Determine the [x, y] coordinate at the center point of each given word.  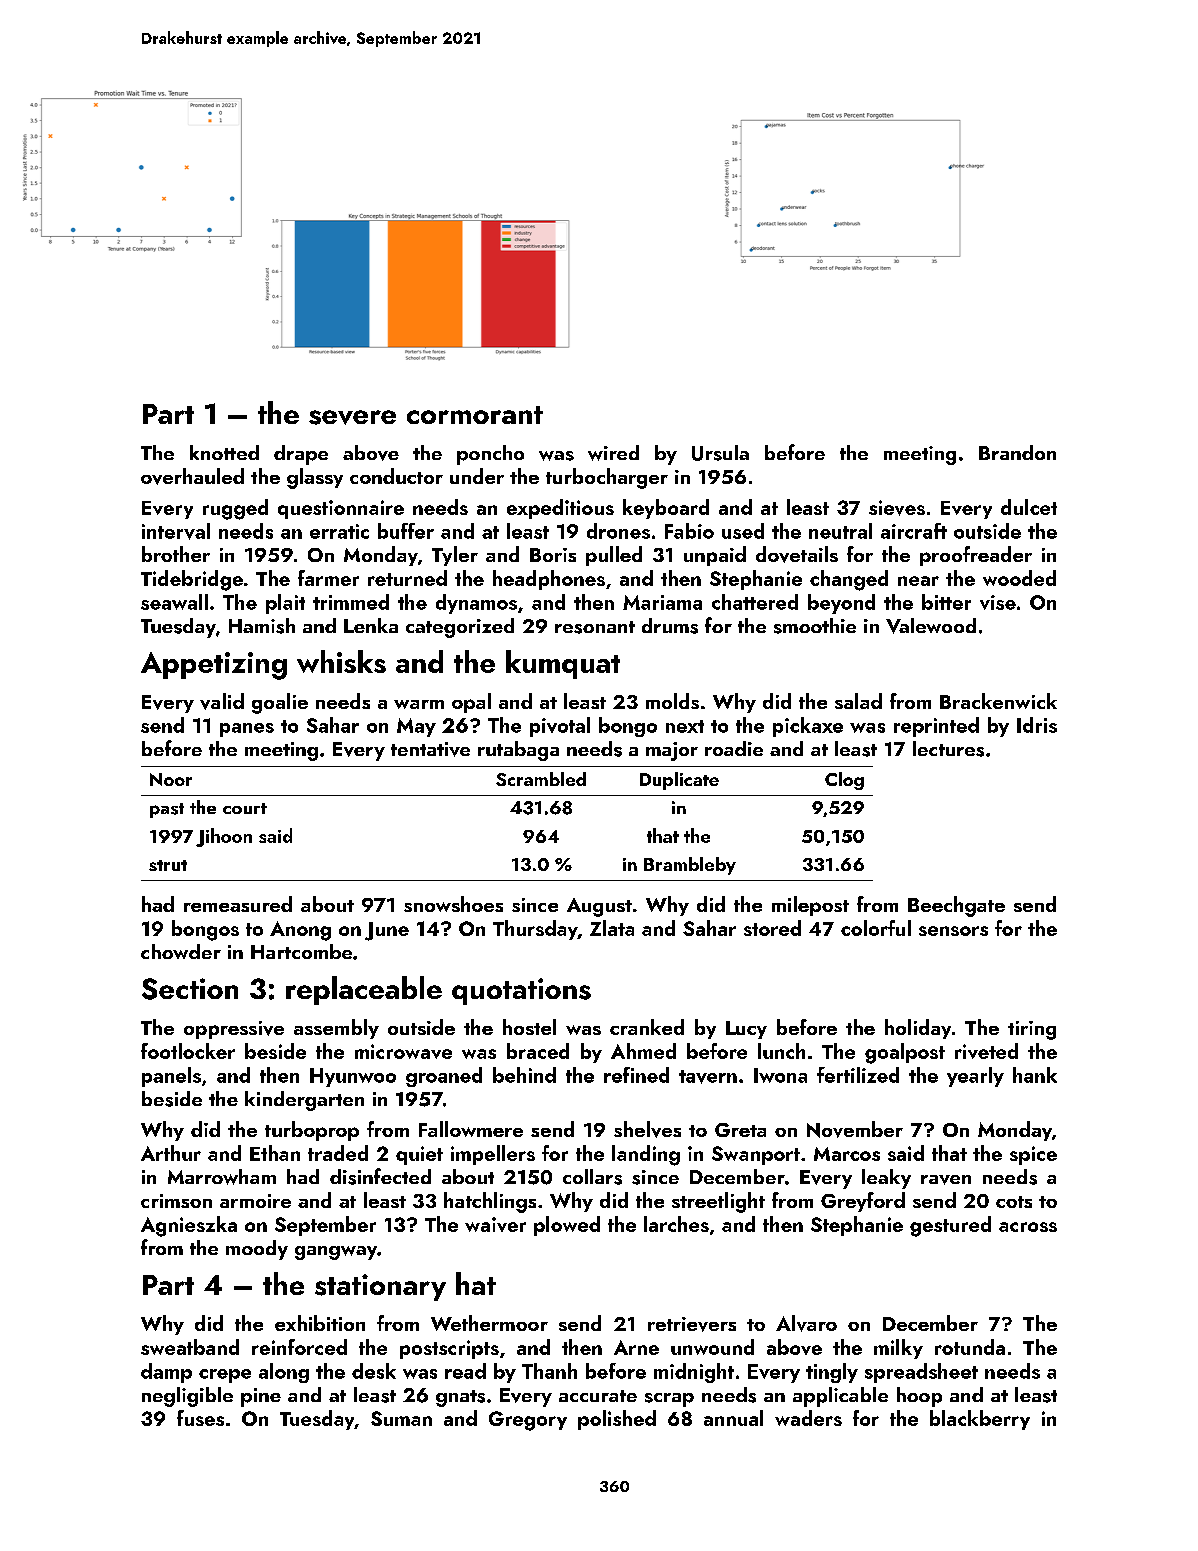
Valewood [931, 626]
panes [247, 730]
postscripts [449, 1349]
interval [176, 531]
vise [998, 602]
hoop [919, 1397]
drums [670, 626]
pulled [614, 556]
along [284, 1373]
